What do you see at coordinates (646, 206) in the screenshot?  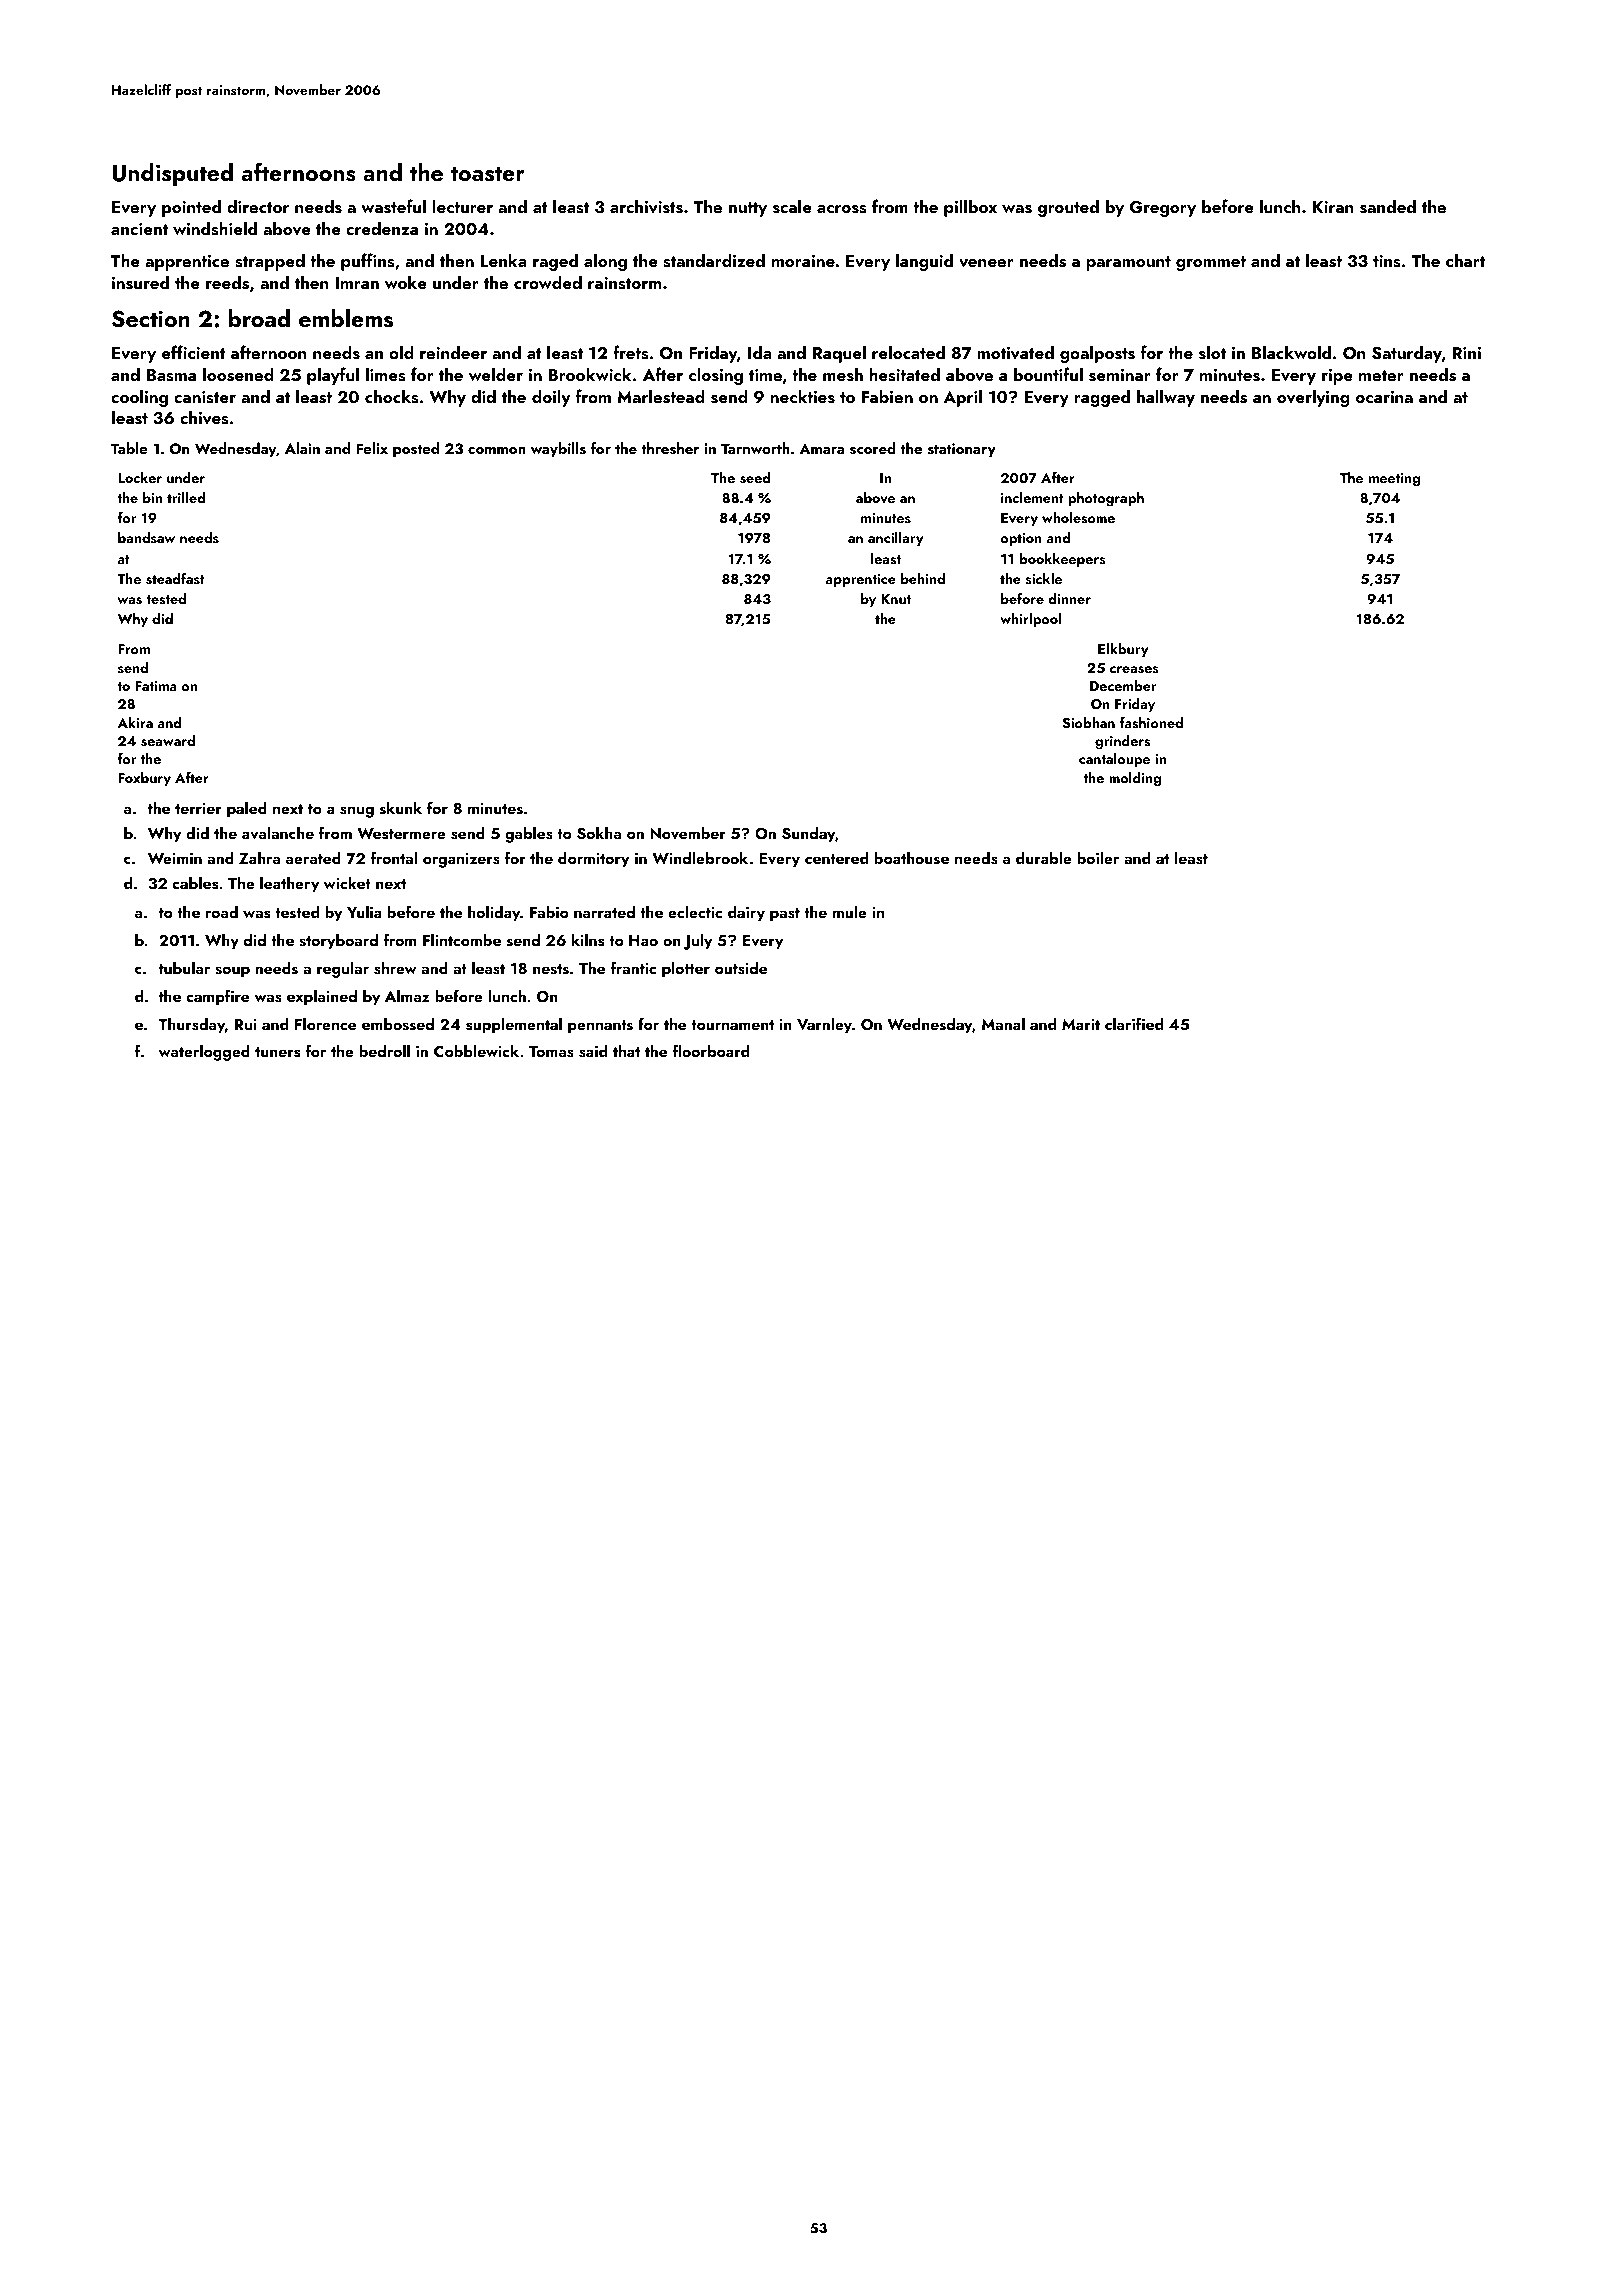 I see `archivists` at bounding box center [646, 206].
